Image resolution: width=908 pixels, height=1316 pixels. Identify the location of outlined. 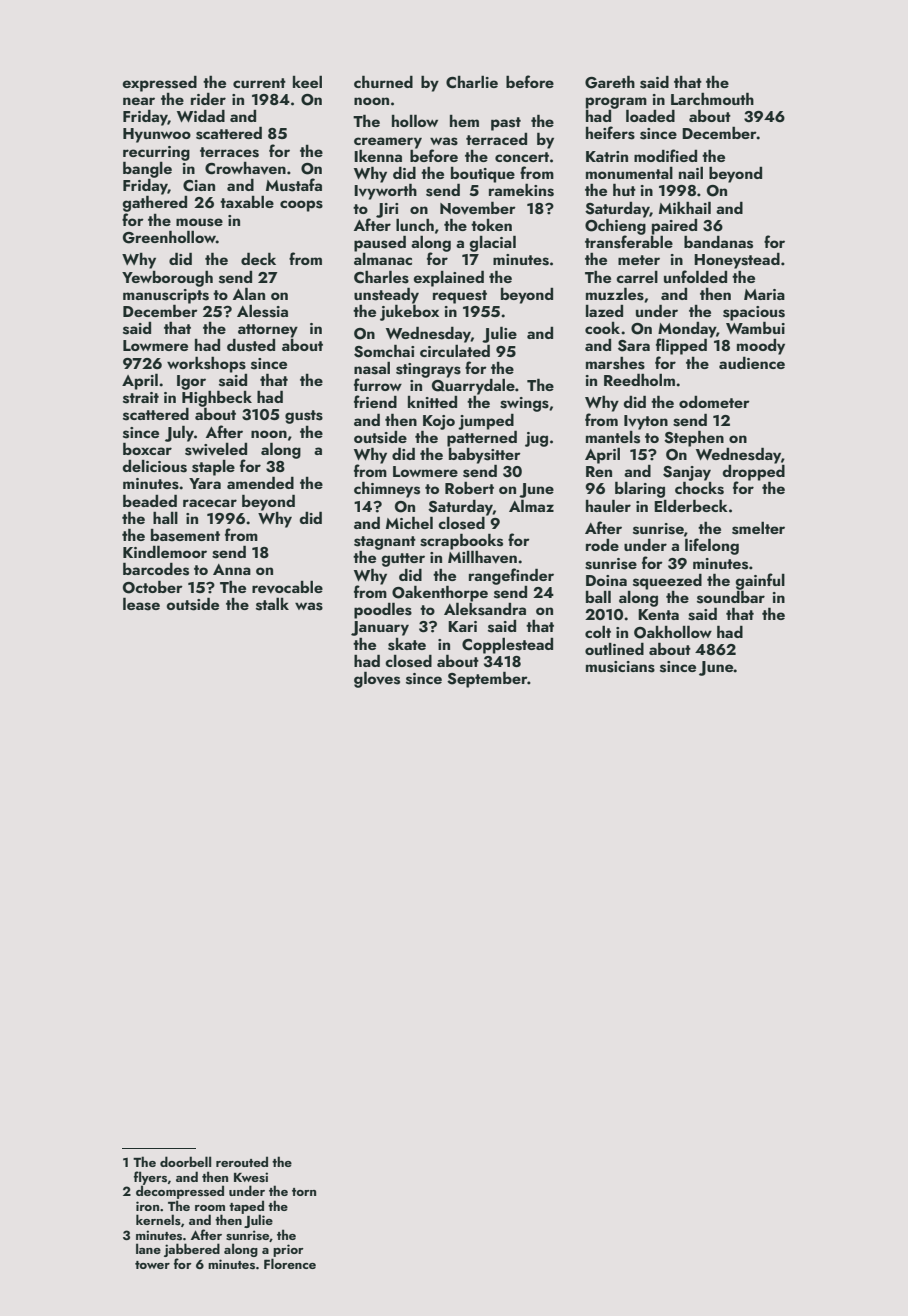
(614, 649).
